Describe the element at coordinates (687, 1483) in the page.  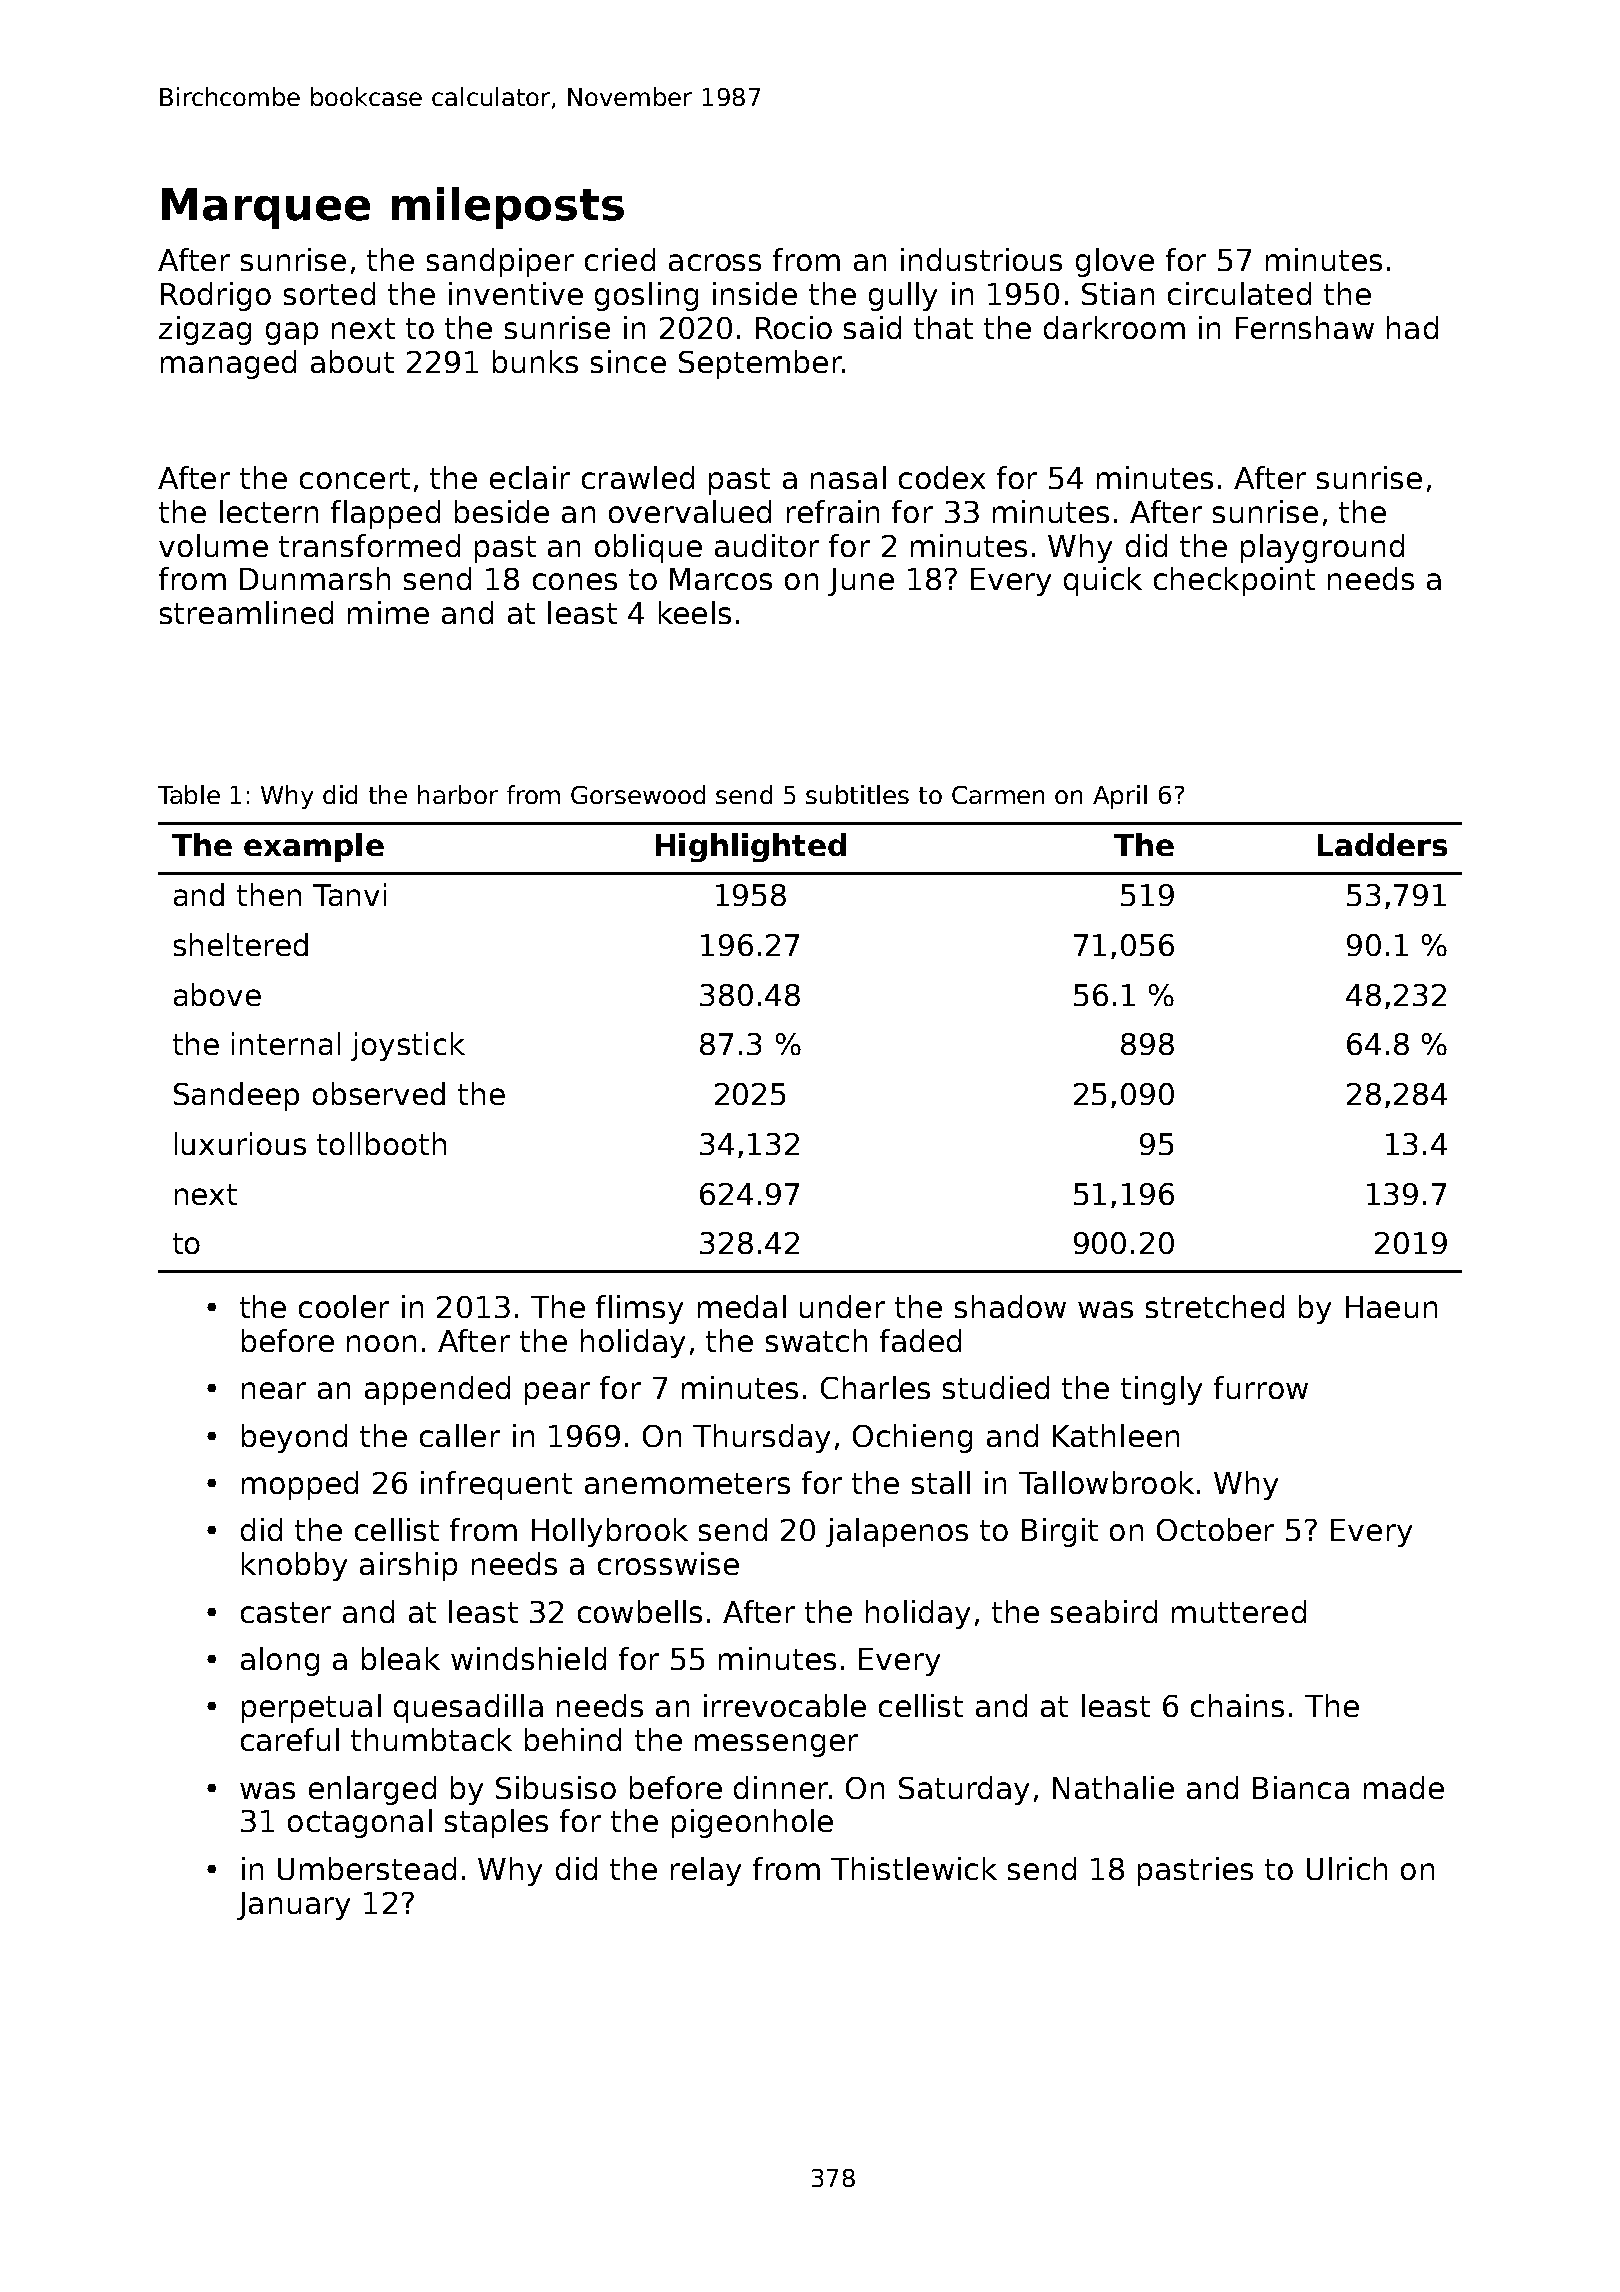
I see `anemometers` at that location.
